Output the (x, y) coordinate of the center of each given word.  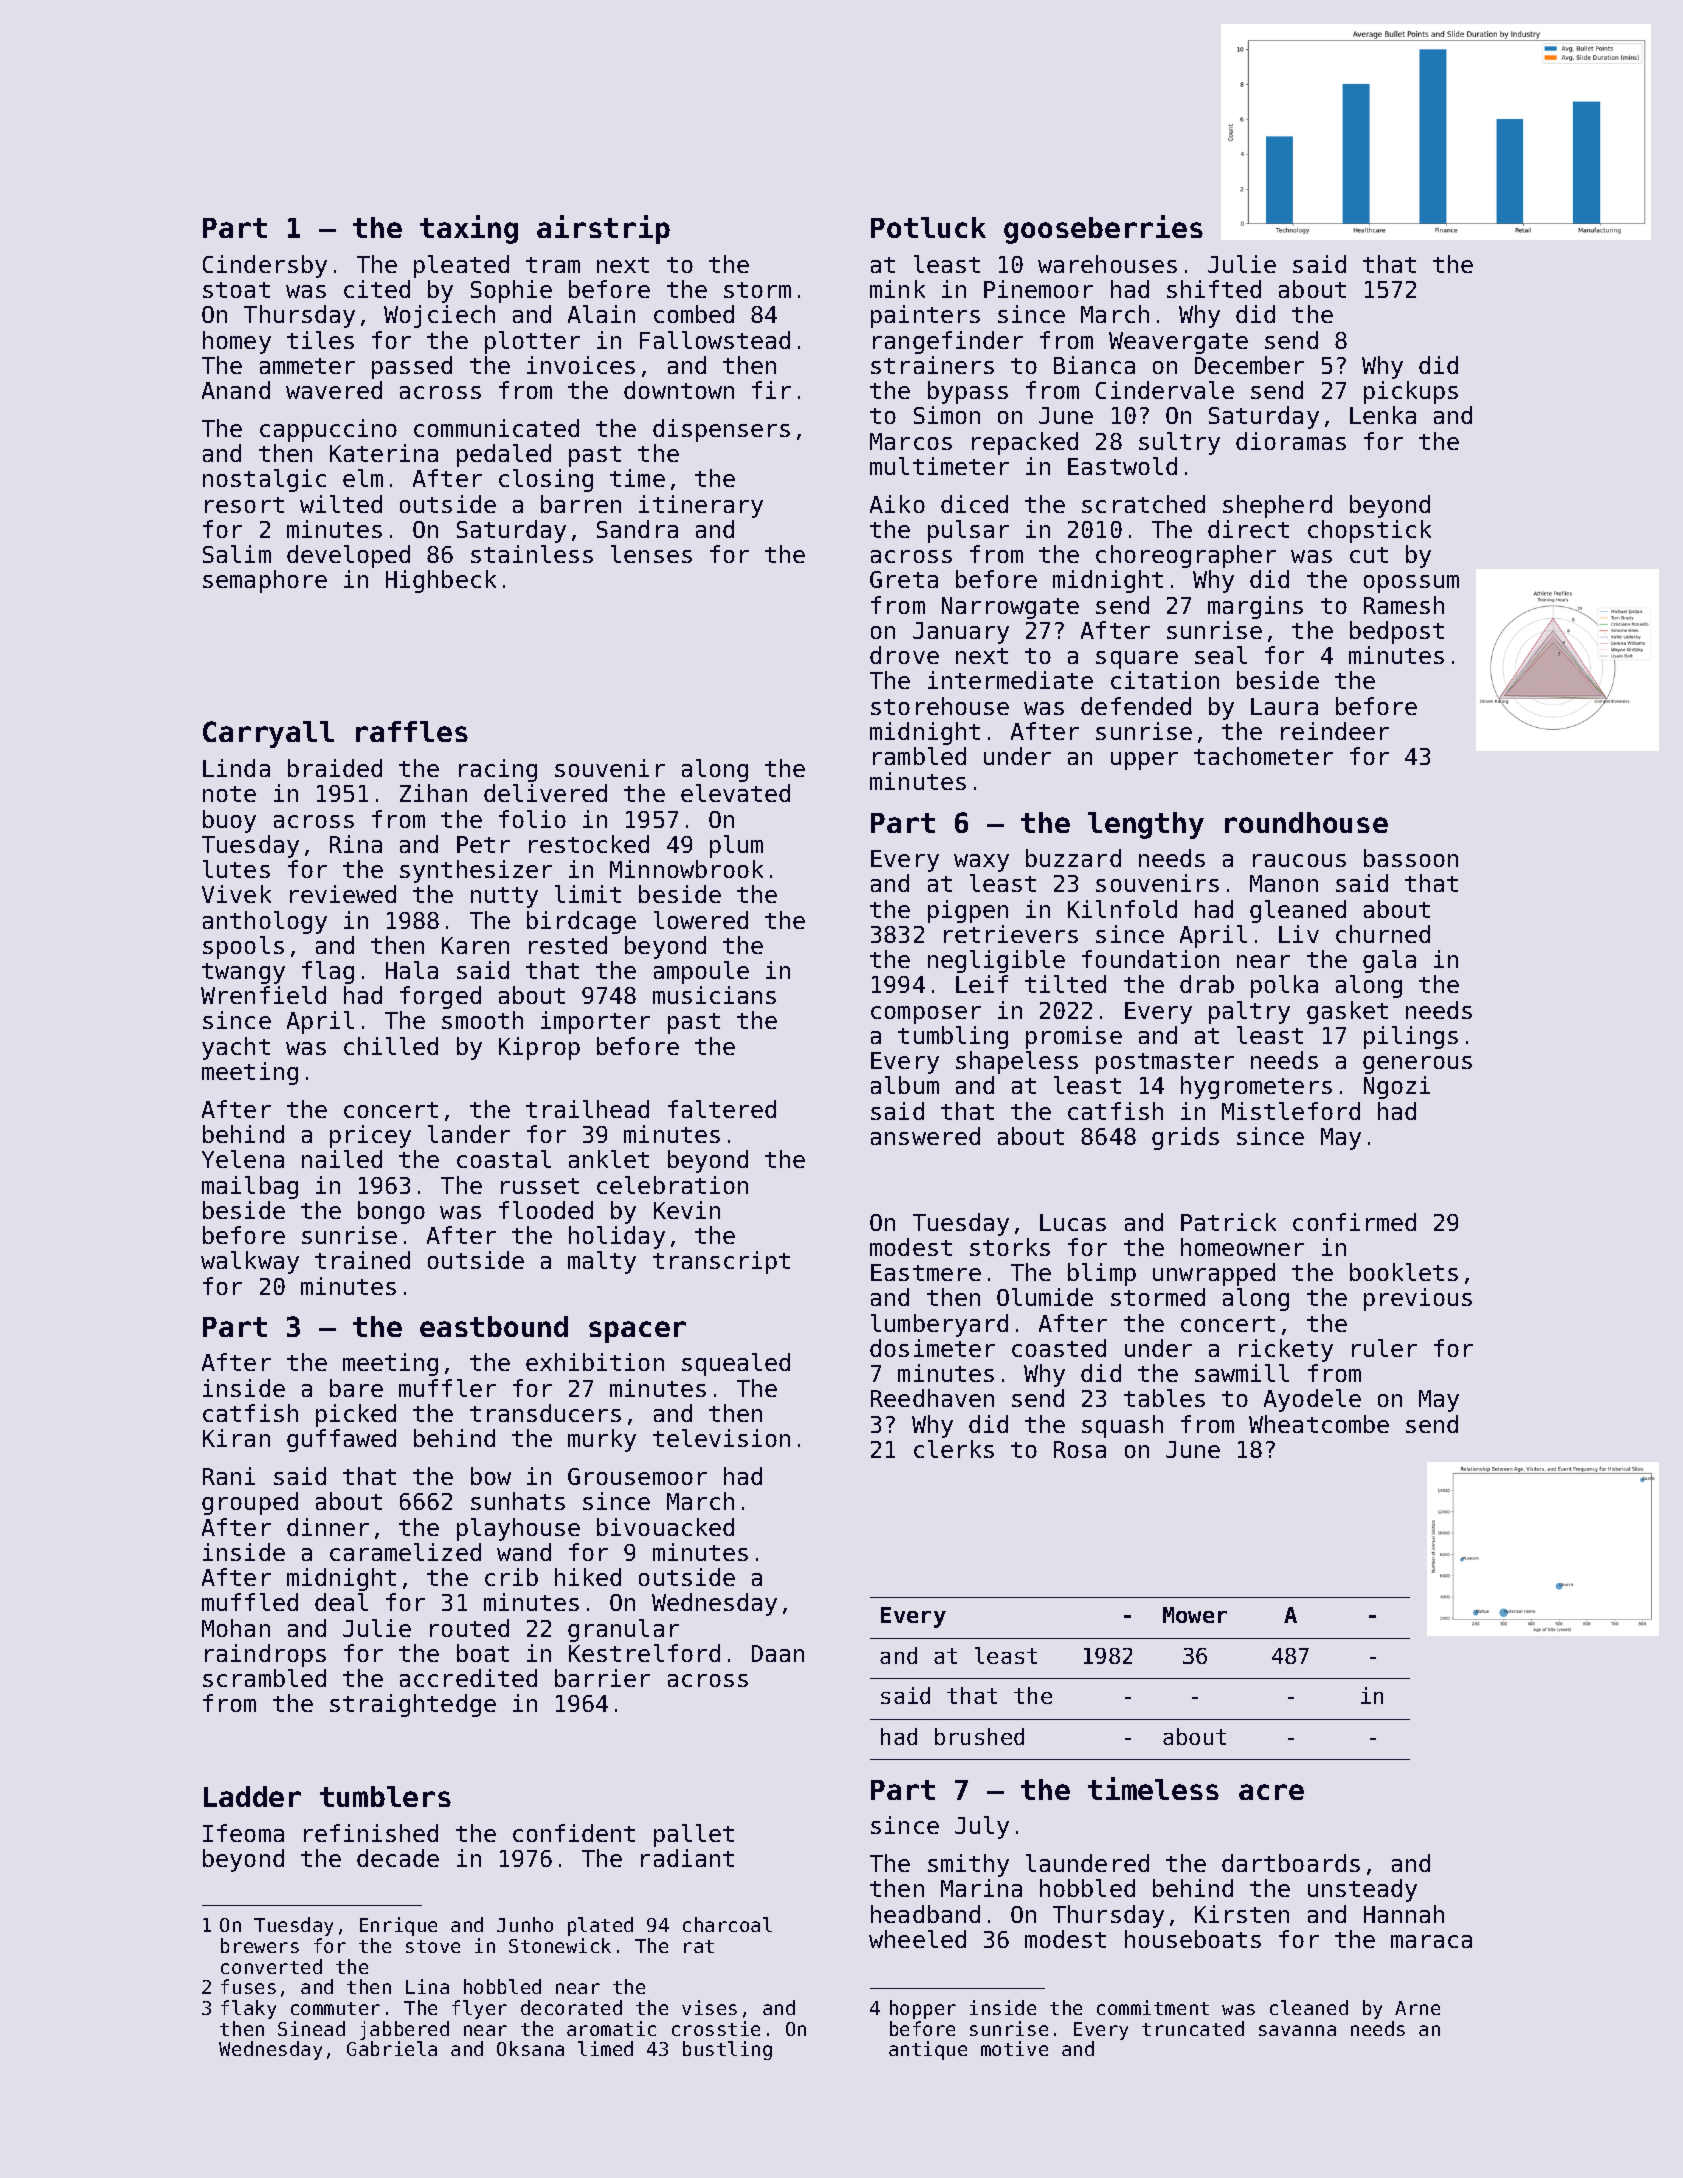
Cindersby (265, 266)
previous (1418, 1299)
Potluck (928, 227)
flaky (248, 2009)
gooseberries (1103, 229)
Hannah (1404, 1914)
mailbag (250, 1187)
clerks (954, 1449)
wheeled (917, 1939)
